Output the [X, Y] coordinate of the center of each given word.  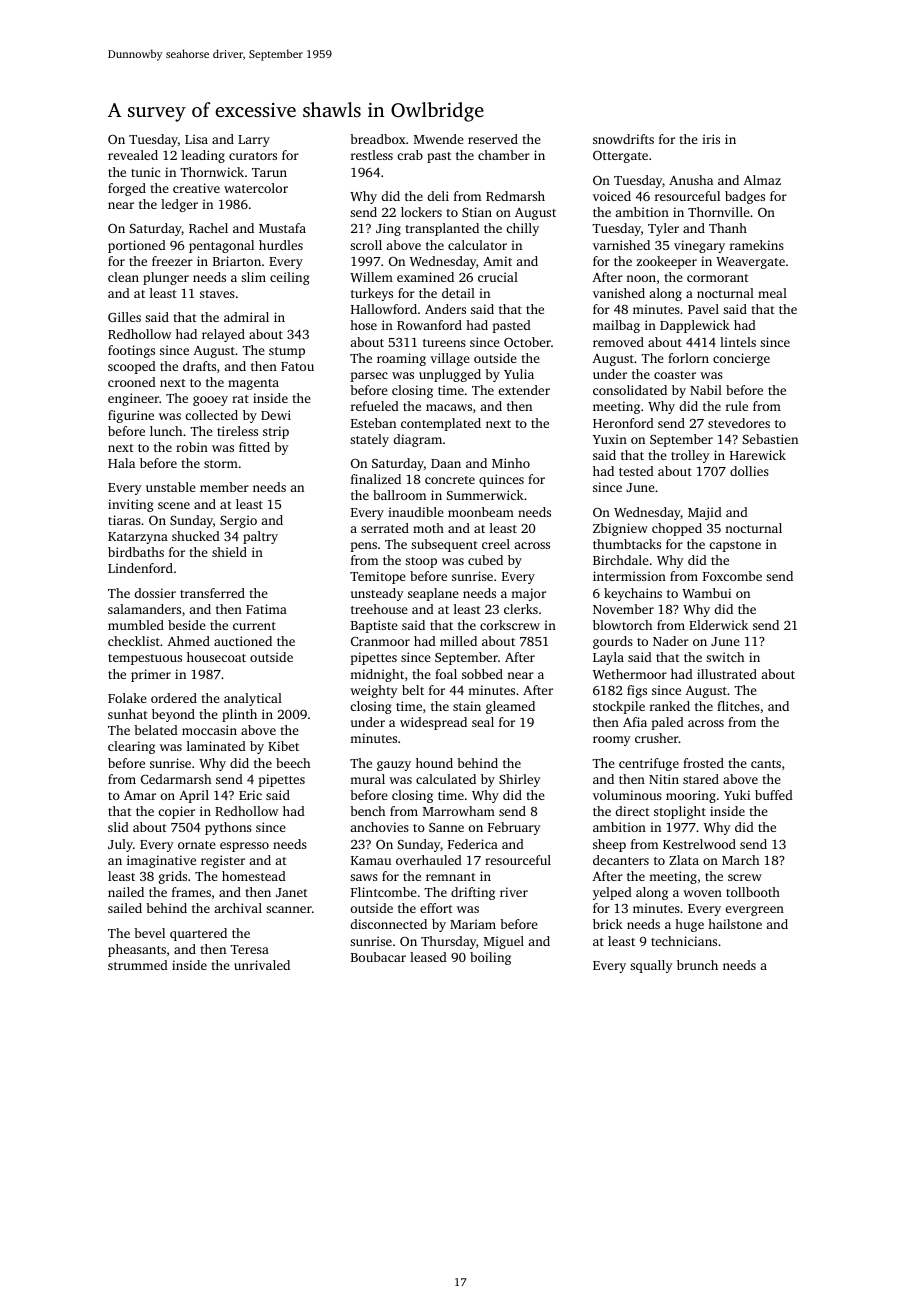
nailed [126, 892]
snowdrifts [623, 139]
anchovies [379, 827]
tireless [237, 431]
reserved [493, 139]
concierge [741, 359]
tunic [145, 172]
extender [524, 390]
